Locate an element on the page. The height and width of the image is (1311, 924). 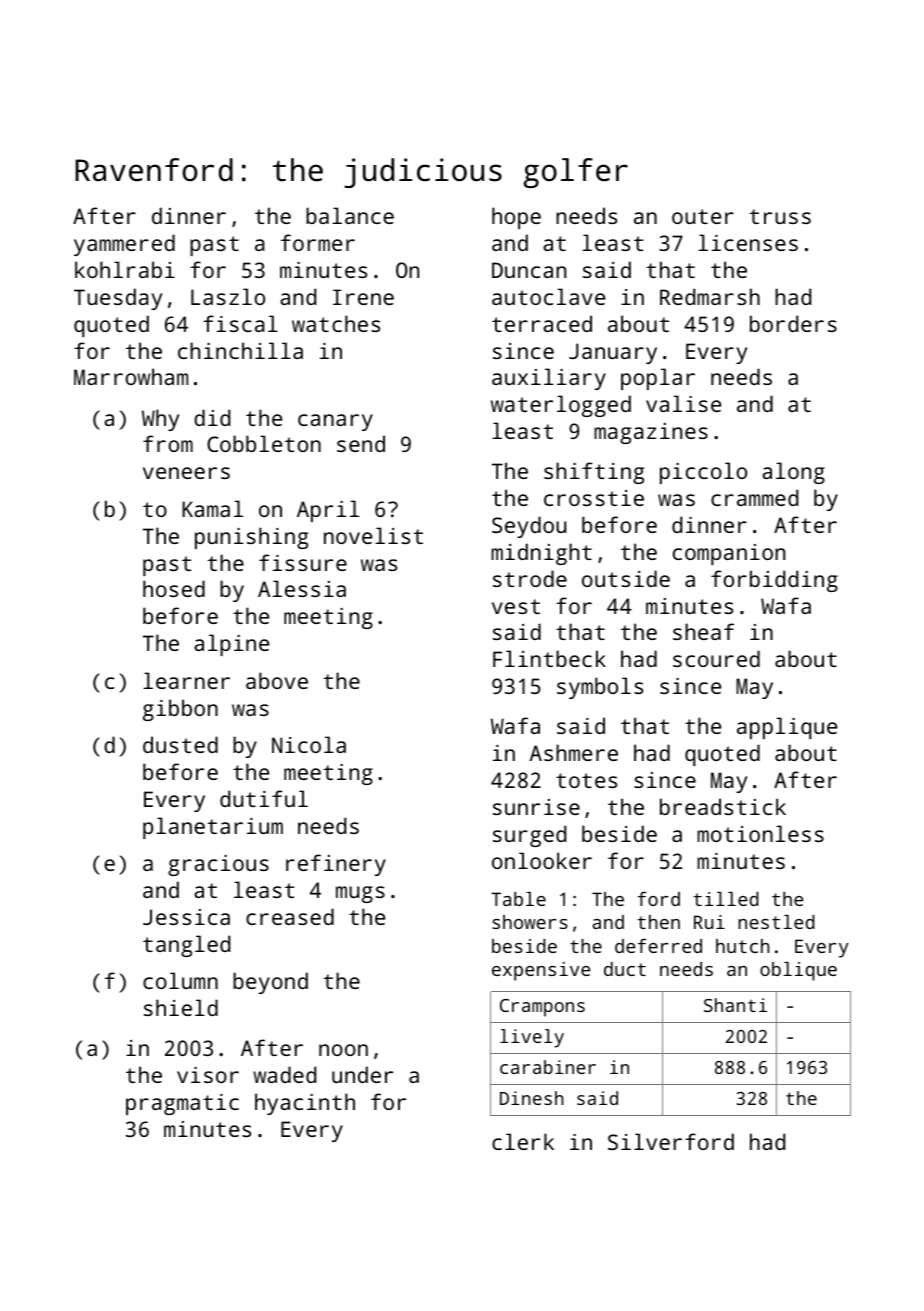
alpine is located at coordinates (231, 645).
